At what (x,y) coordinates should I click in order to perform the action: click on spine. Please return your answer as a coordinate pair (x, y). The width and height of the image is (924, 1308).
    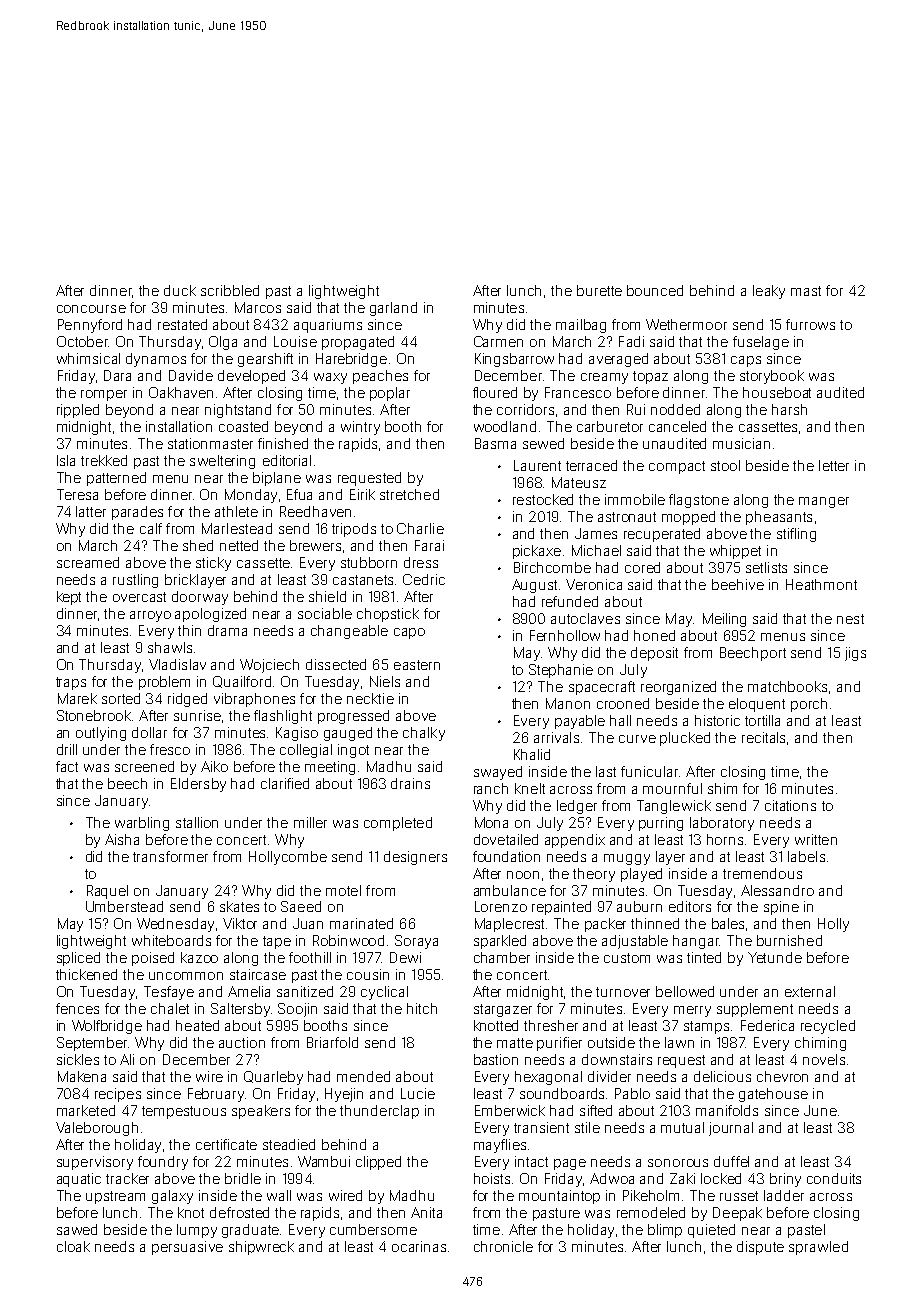
    Looking at the image, I should click on (781, 908).
